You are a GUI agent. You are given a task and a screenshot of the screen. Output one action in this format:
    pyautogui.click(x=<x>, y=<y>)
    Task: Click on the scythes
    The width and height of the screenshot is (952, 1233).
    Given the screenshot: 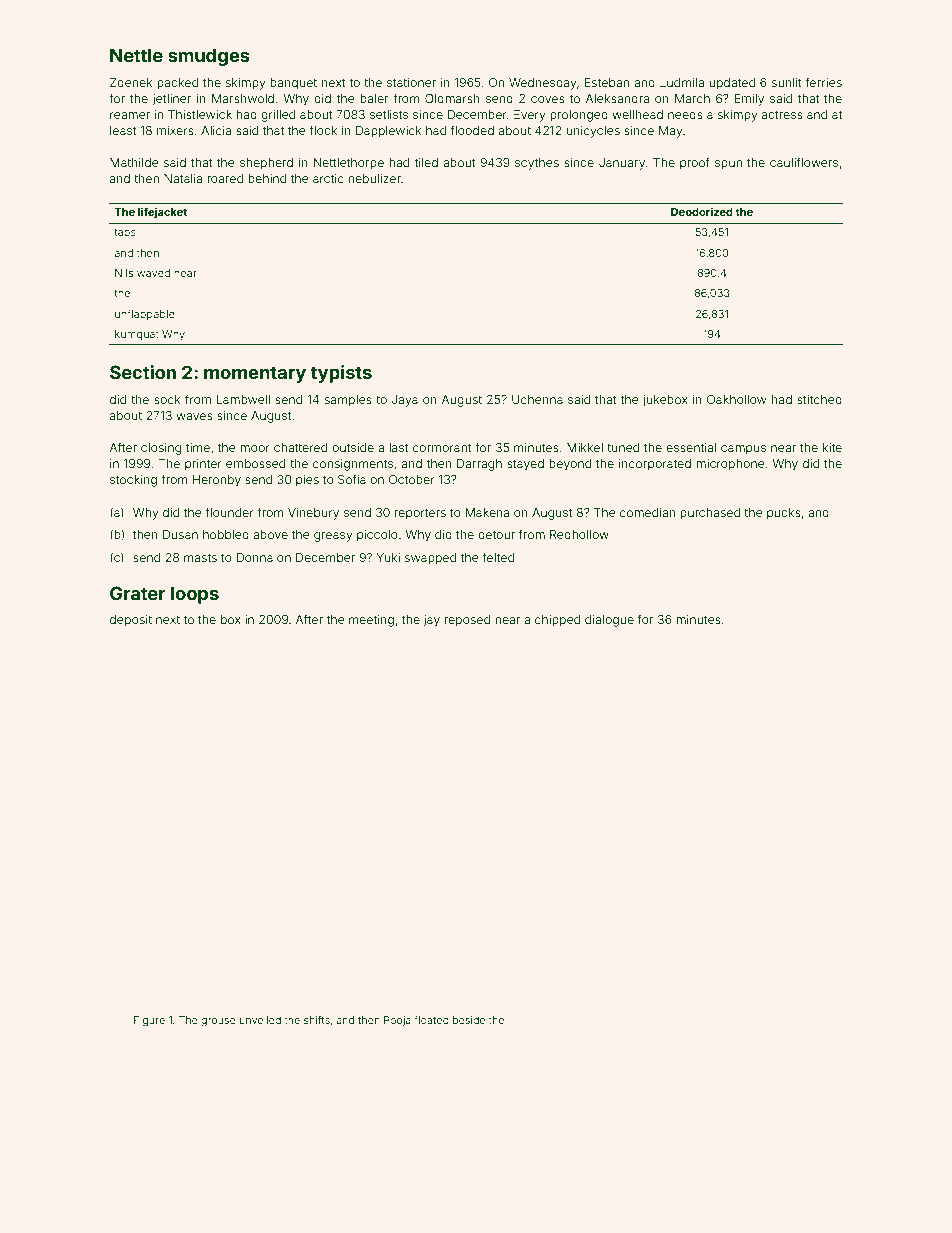 What is the action you would take?
    pyautogui.click(x=537, y=164)
